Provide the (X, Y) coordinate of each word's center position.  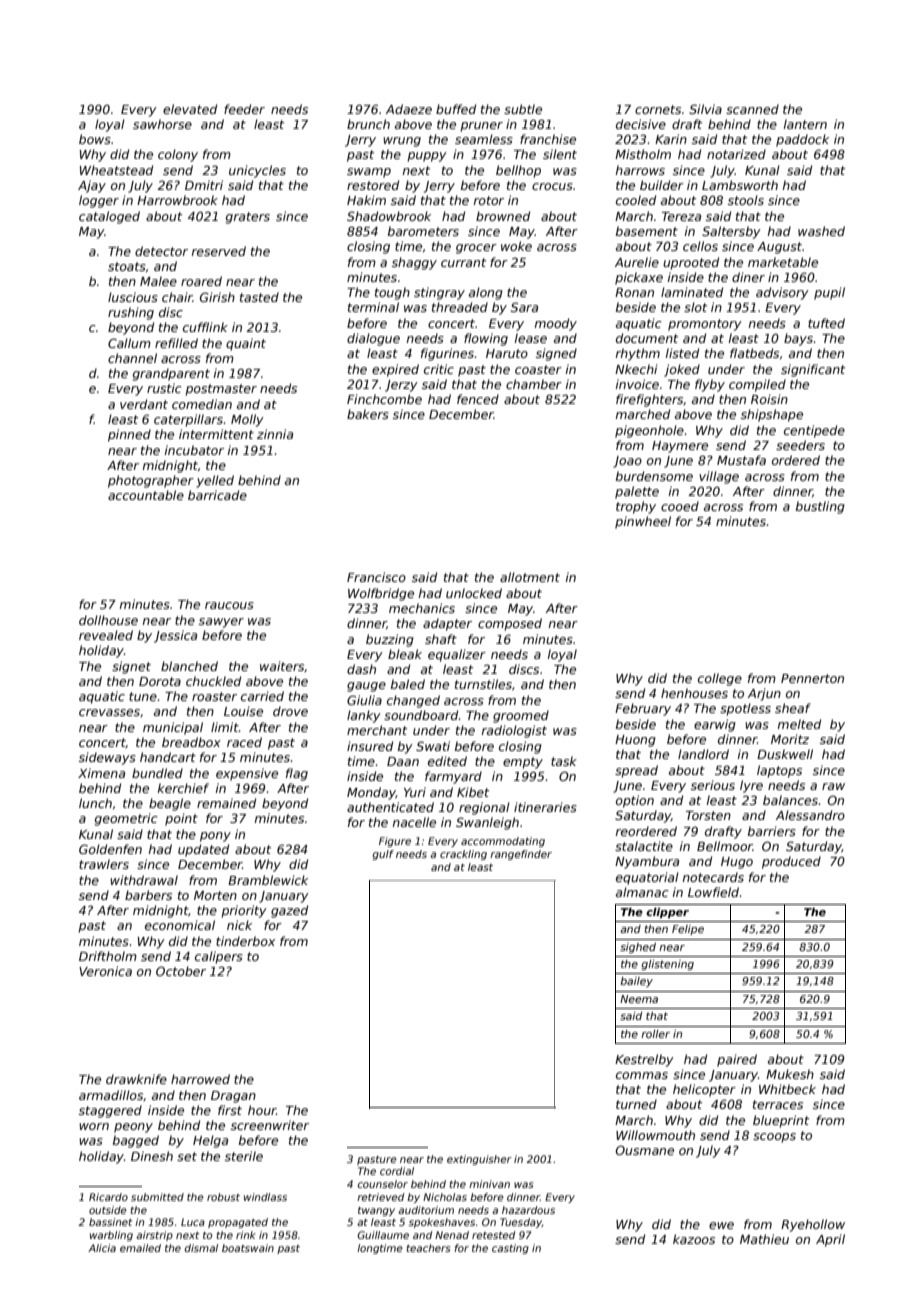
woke (516, 246)
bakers (368, 414)
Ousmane (644, 1150)
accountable (146, 495)
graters (248, 218)
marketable (783, 262)
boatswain (248, 1248)
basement (647, 231)
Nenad (452, 1235)
